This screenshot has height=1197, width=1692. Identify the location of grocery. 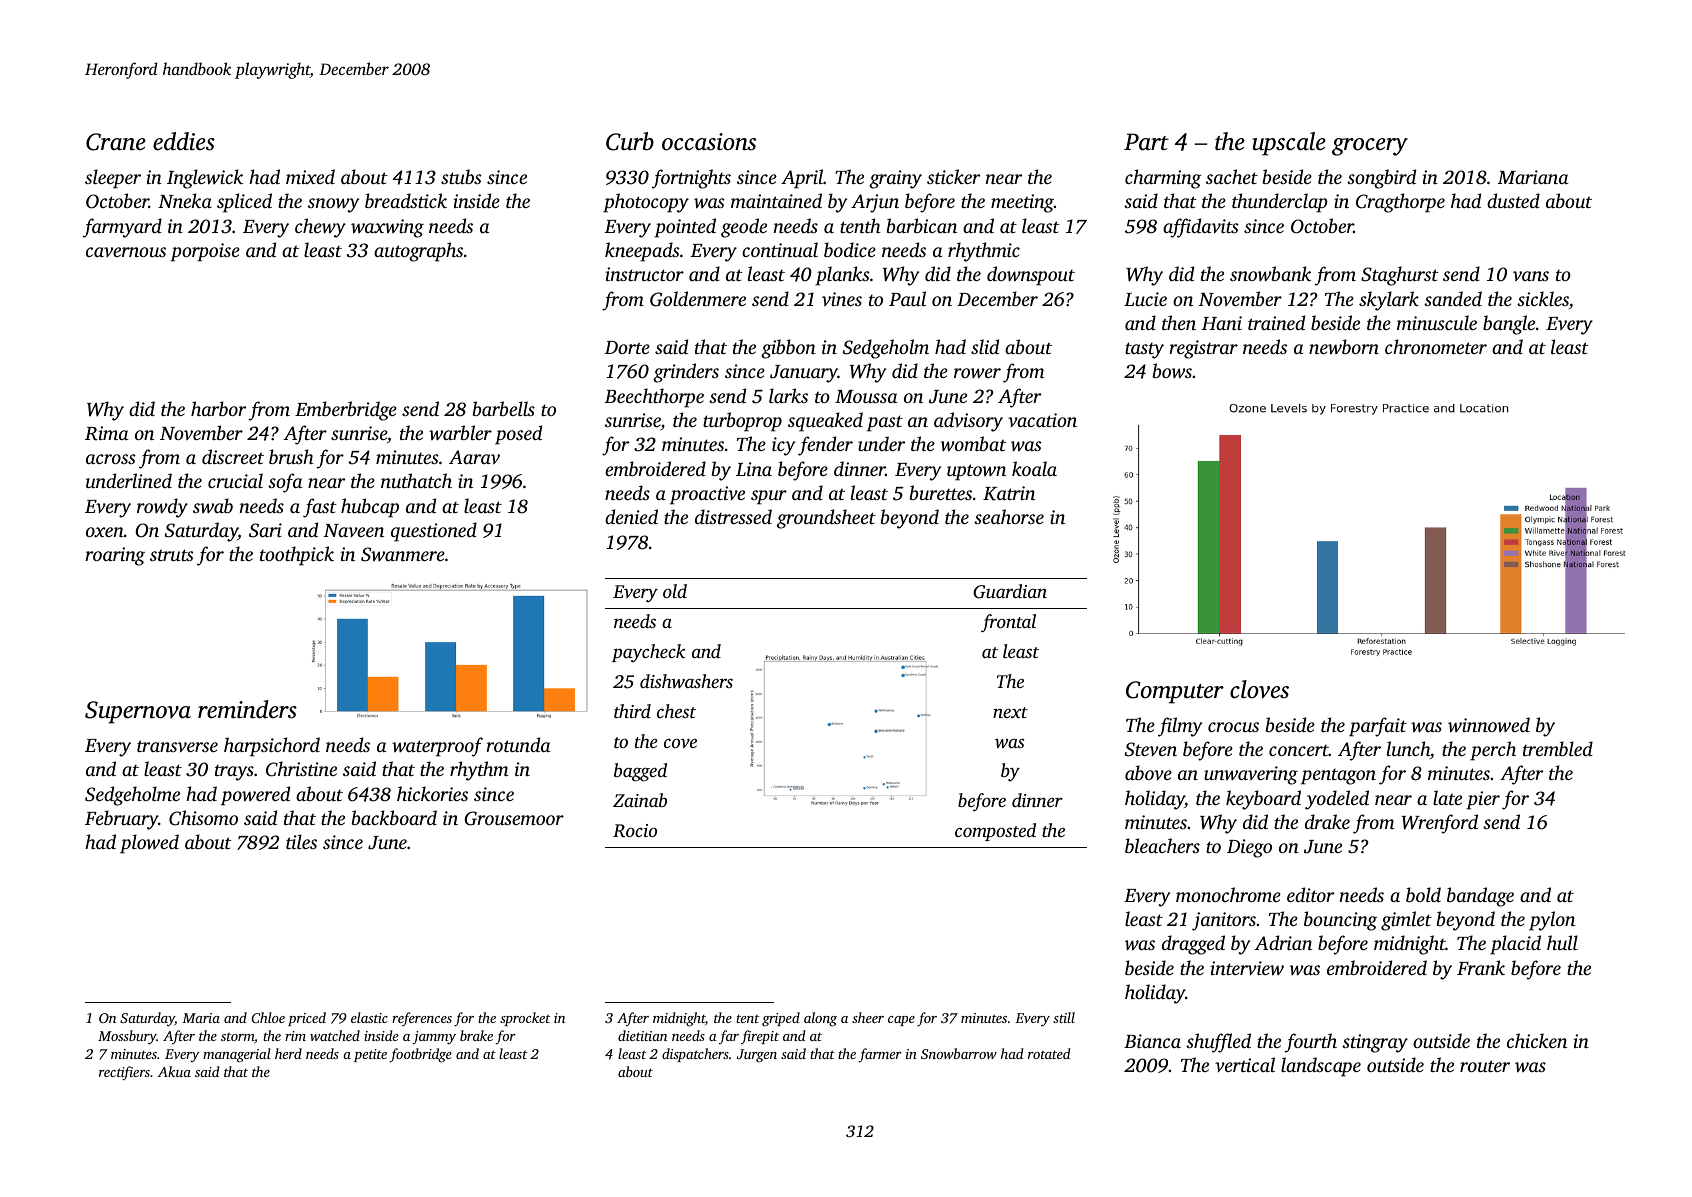
(1370, 147).
